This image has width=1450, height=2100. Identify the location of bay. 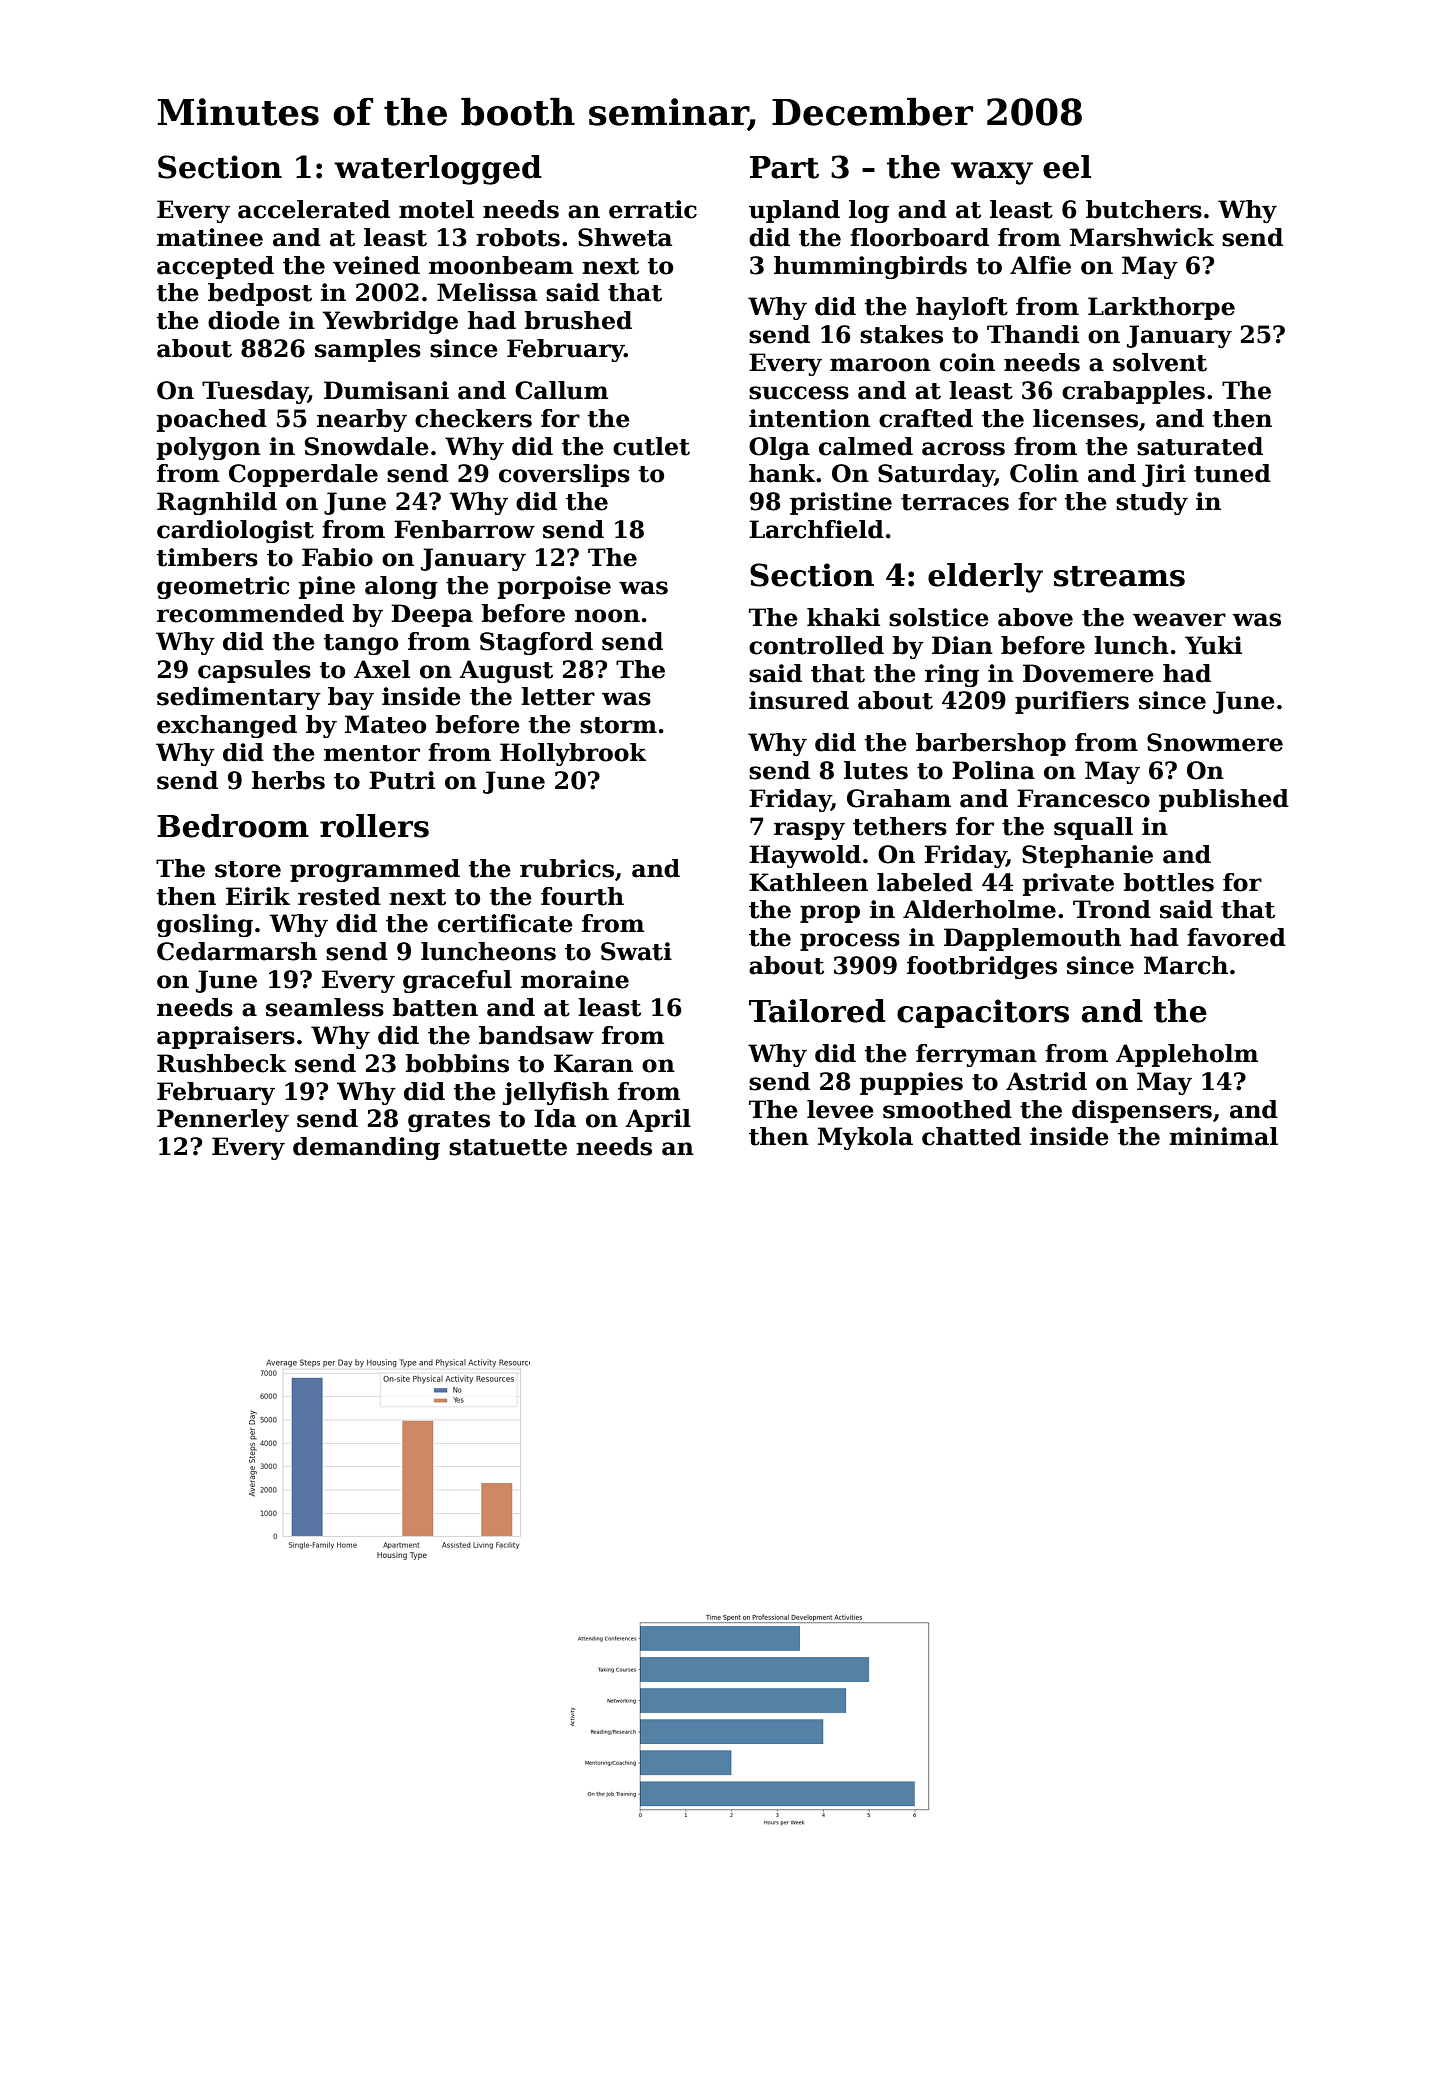
(351, 698).
